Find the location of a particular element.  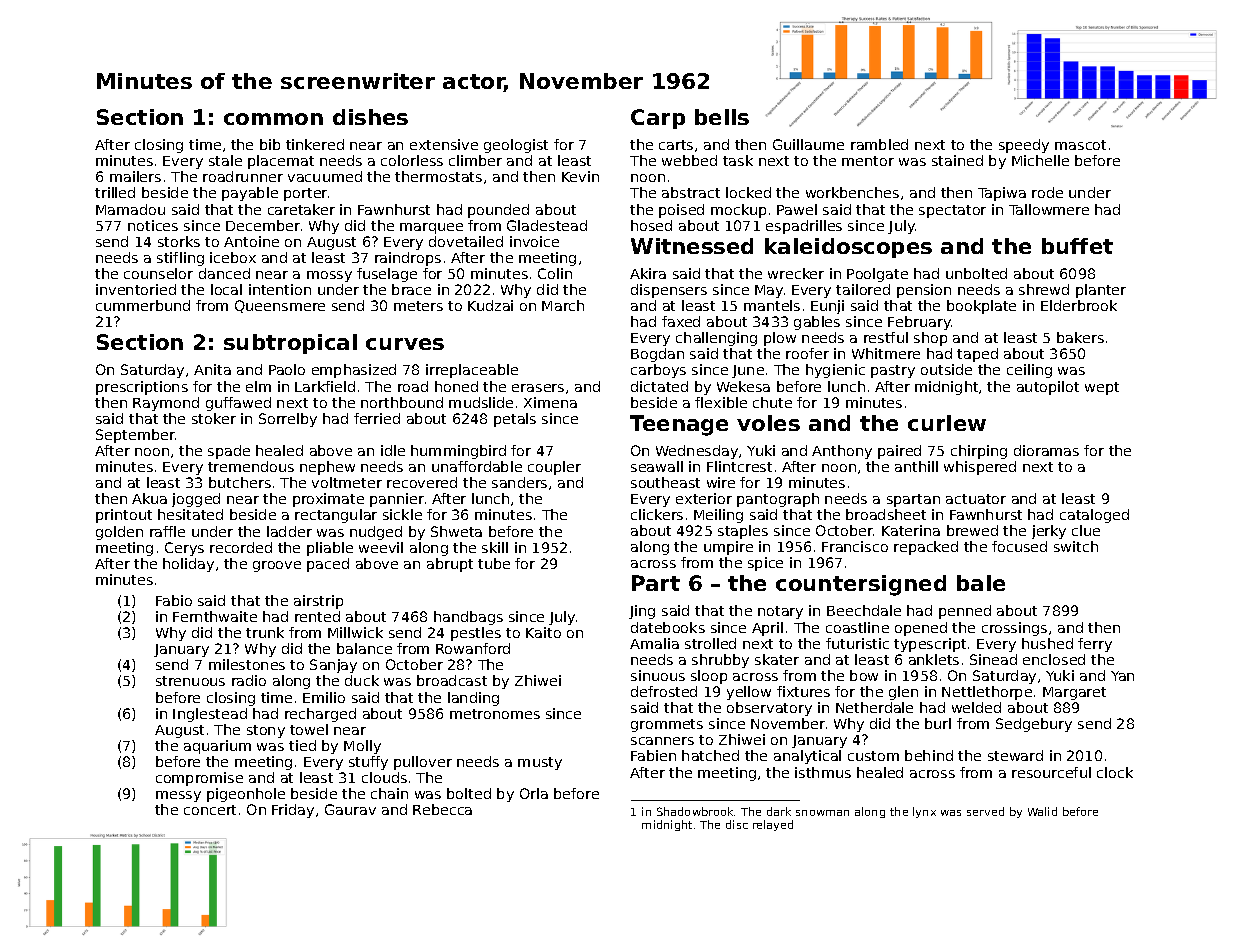

carts is located at coordinates (676, 145).
